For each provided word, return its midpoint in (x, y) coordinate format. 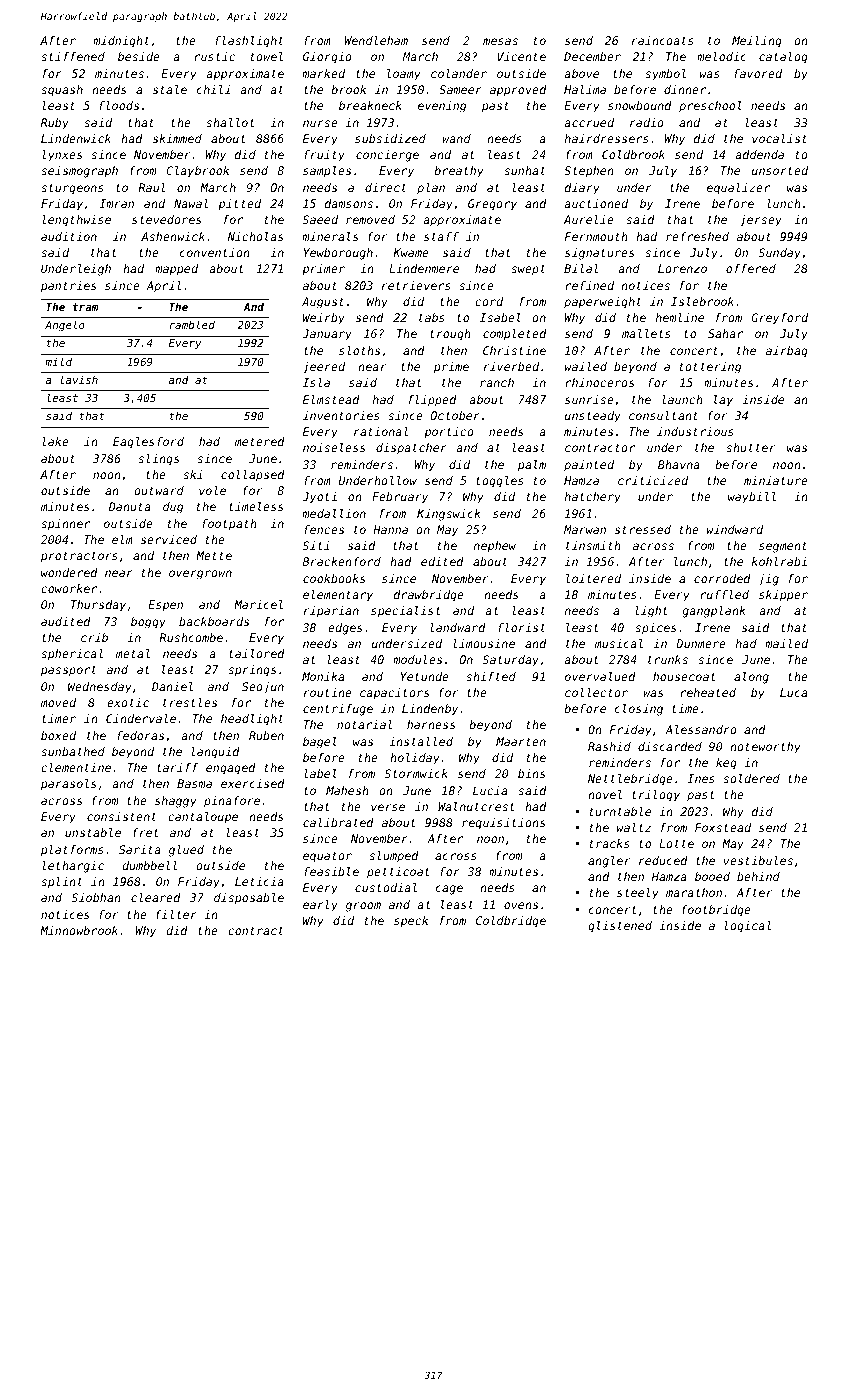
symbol (665, 75)
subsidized (390, 138)
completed (515, 335)
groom (363, 907)
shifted (491, 676)
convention (215, 252)
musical (619, 643)
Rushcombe (191, 637)
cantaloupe (203, 818)
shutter (751, 447)
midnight (121, 42)
